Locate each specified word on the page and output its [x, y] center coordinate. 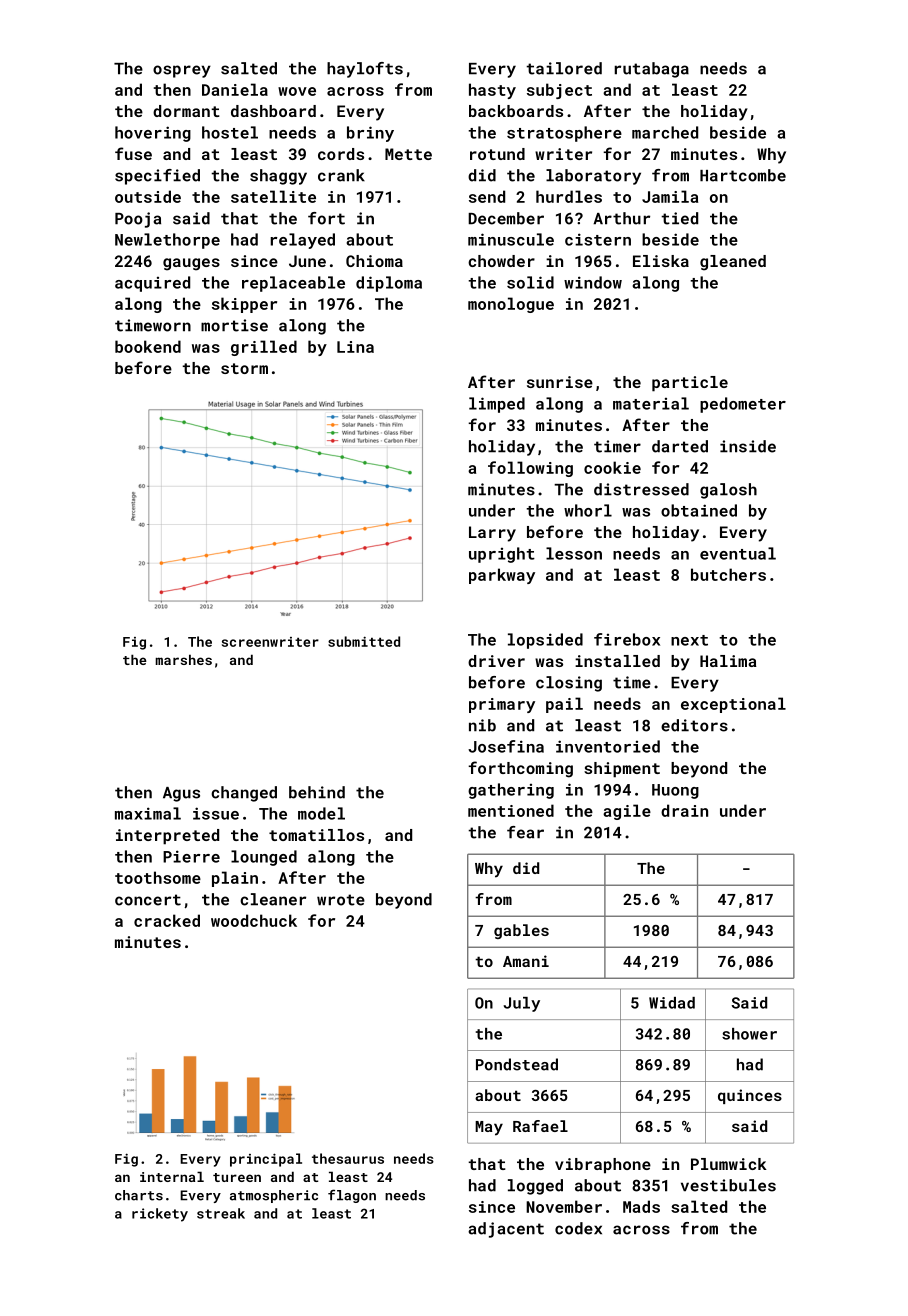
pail [564, 705]
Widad [672, 1003]
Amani [526, 961]
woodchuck [254, 920]
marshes [184, 659]
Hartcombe [743, 175]
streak [221, 1213]
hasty [492, 91]
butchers [728, 574]
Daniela [235, 89]
